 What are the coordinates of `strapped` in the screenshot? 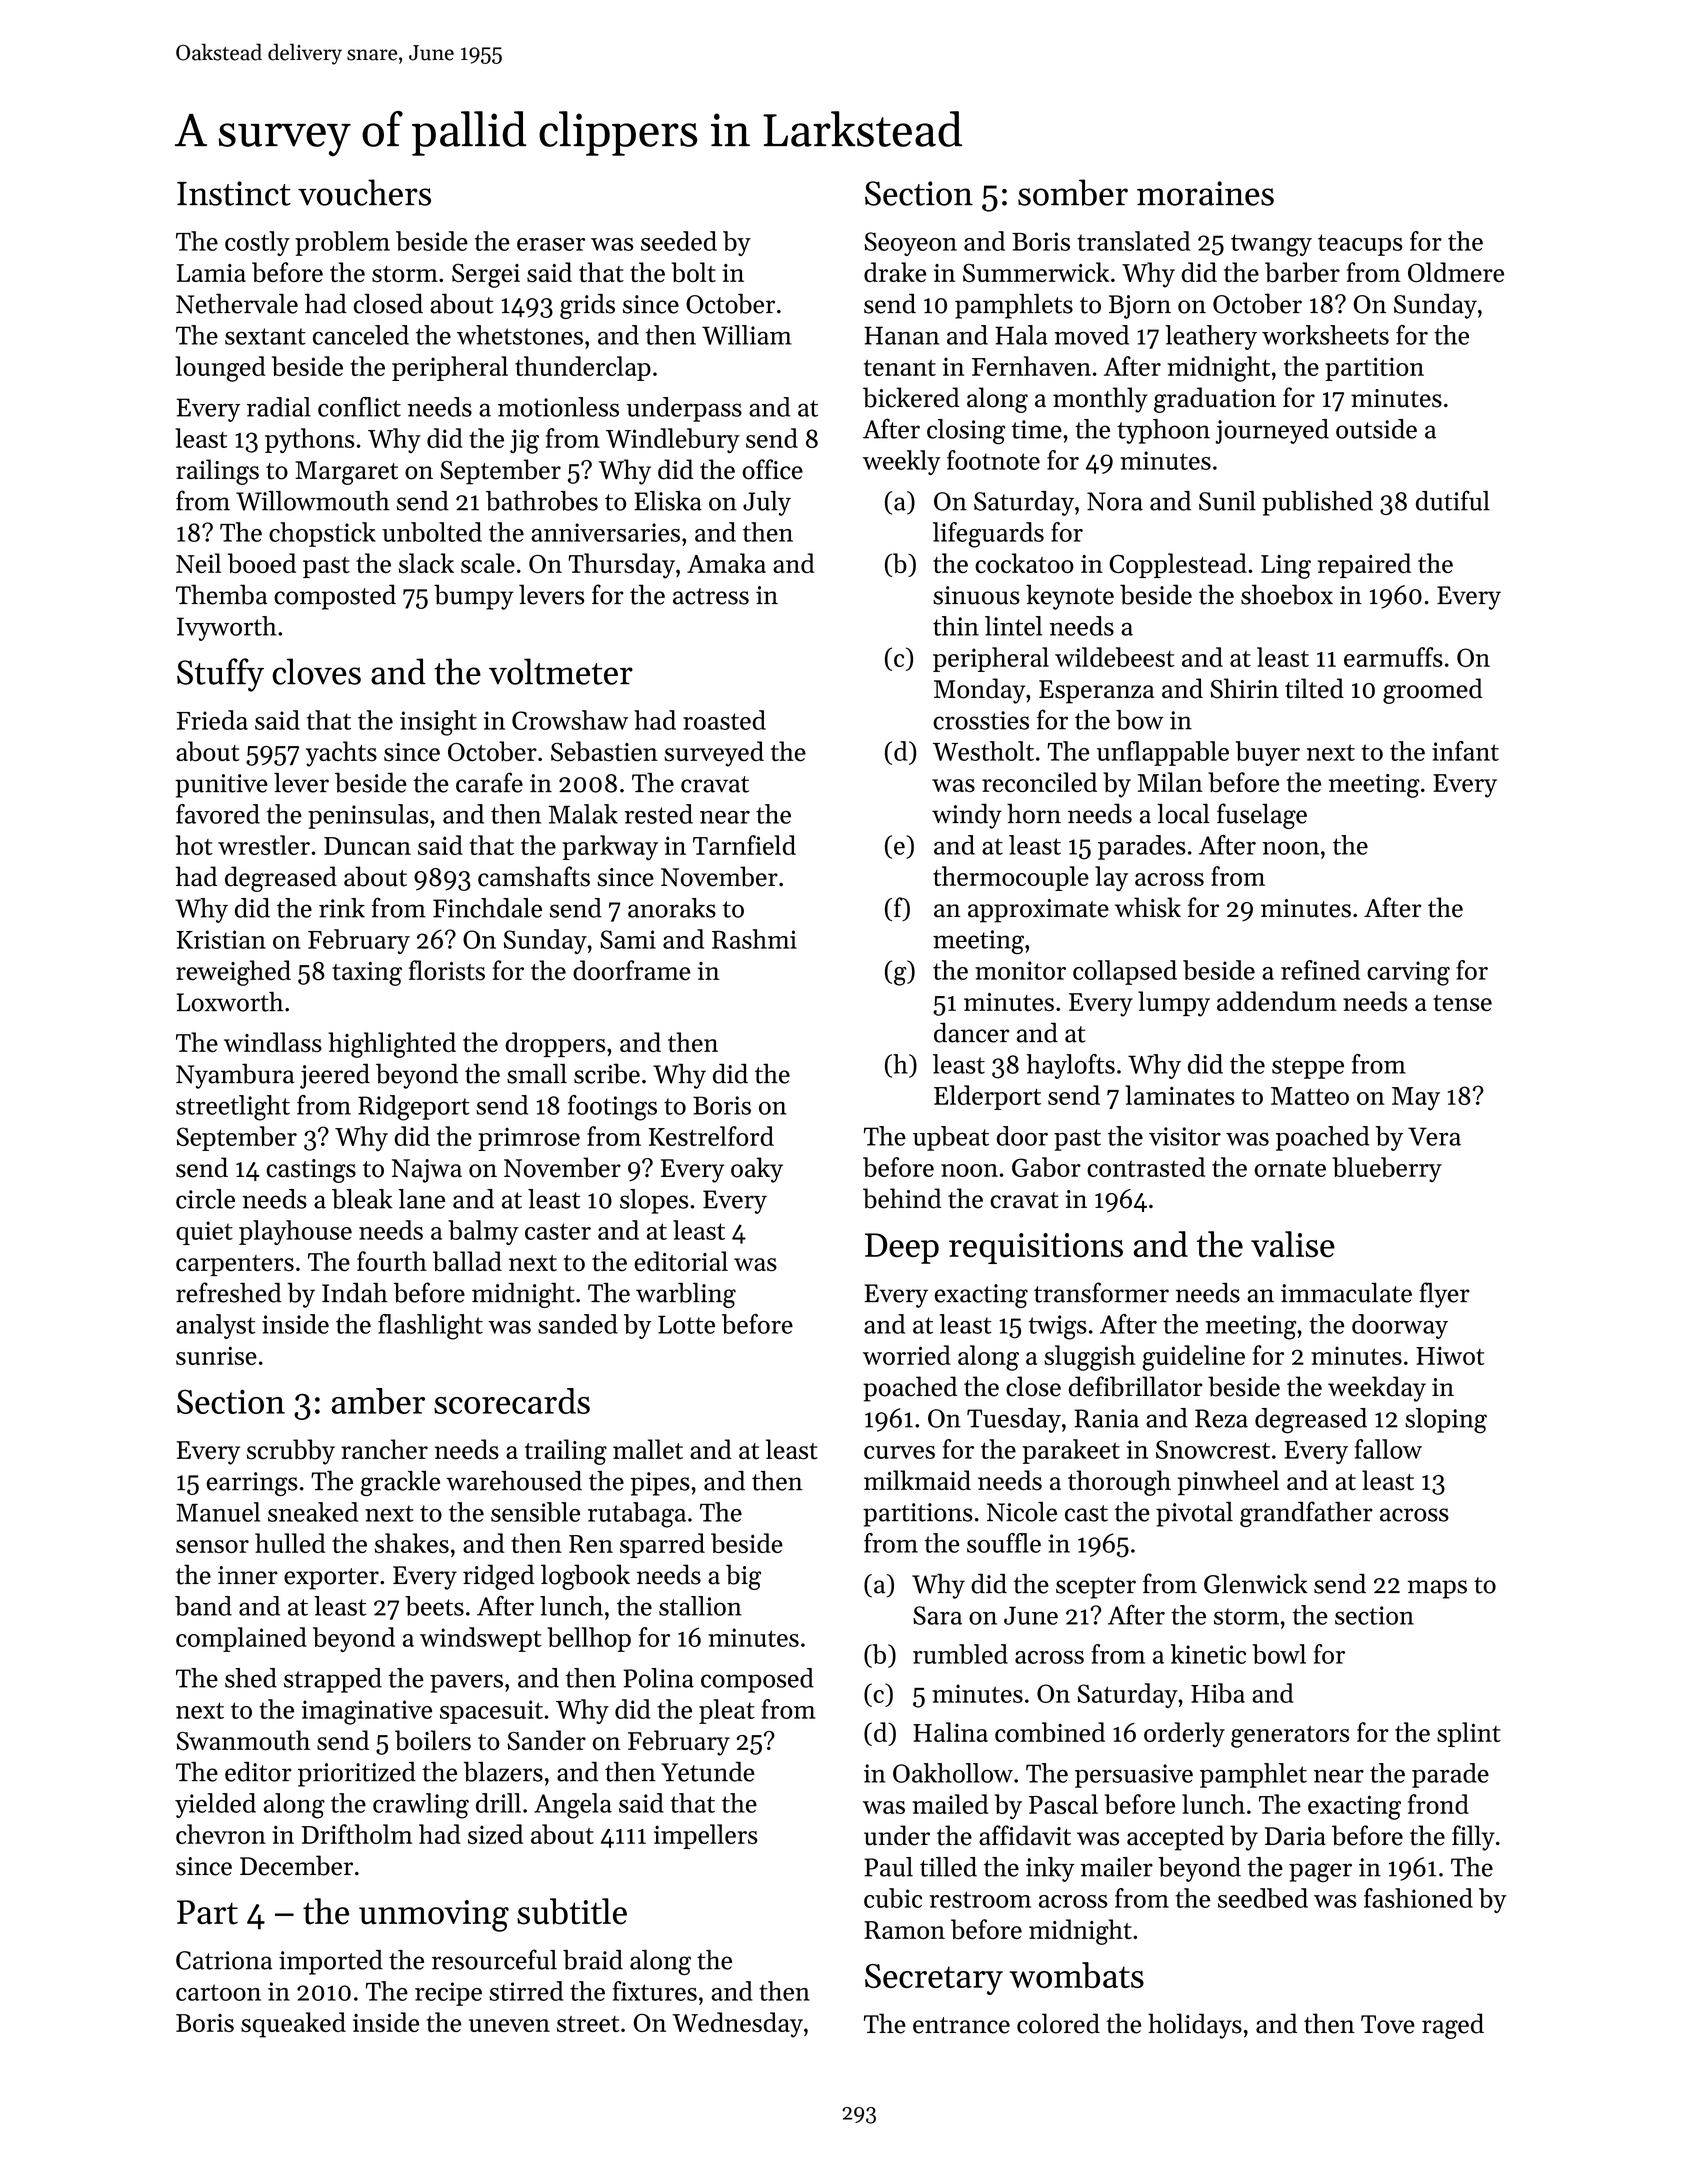 It's located at (333, 1680).
